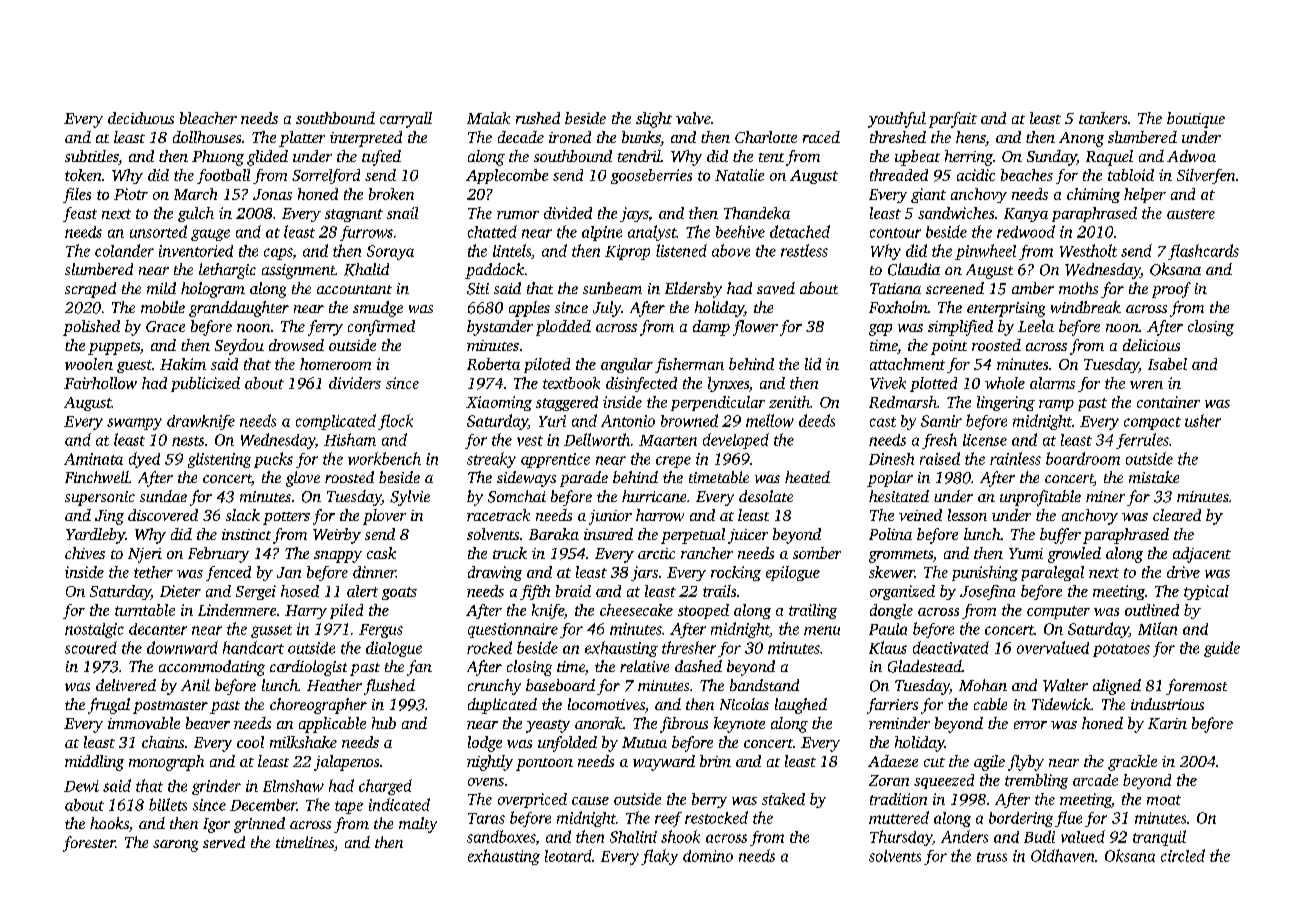 This screenshot has height=924, width=1308. Describe the element at coordinates (567, 744) in the screenshot. I see `unfolded` at that location.
